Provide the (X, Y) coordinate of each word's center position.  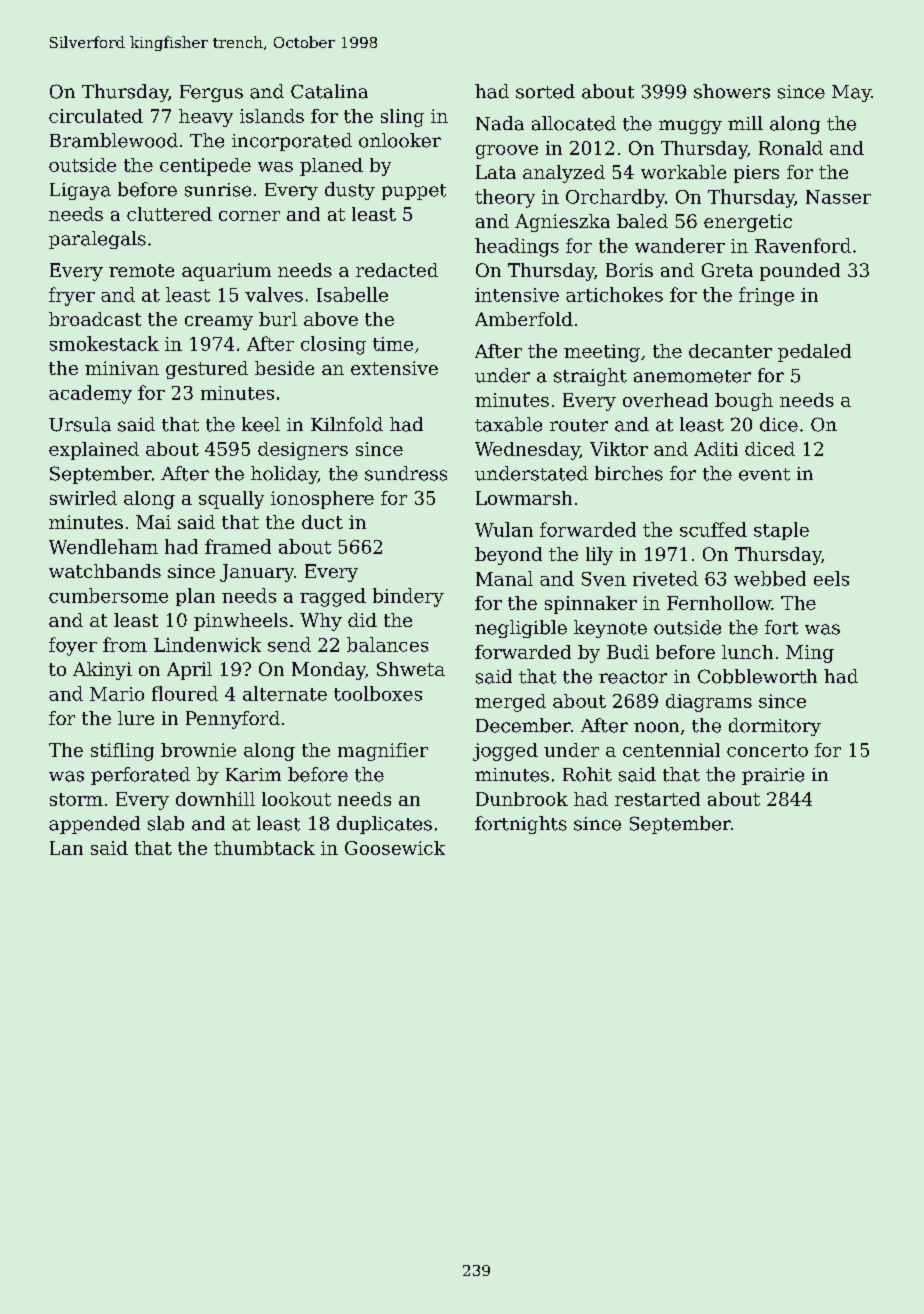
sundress (406, 473)
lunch (747, 652)
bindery (408, 597)
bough (744, 402)
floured (185, 693)
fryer (72, 296)
